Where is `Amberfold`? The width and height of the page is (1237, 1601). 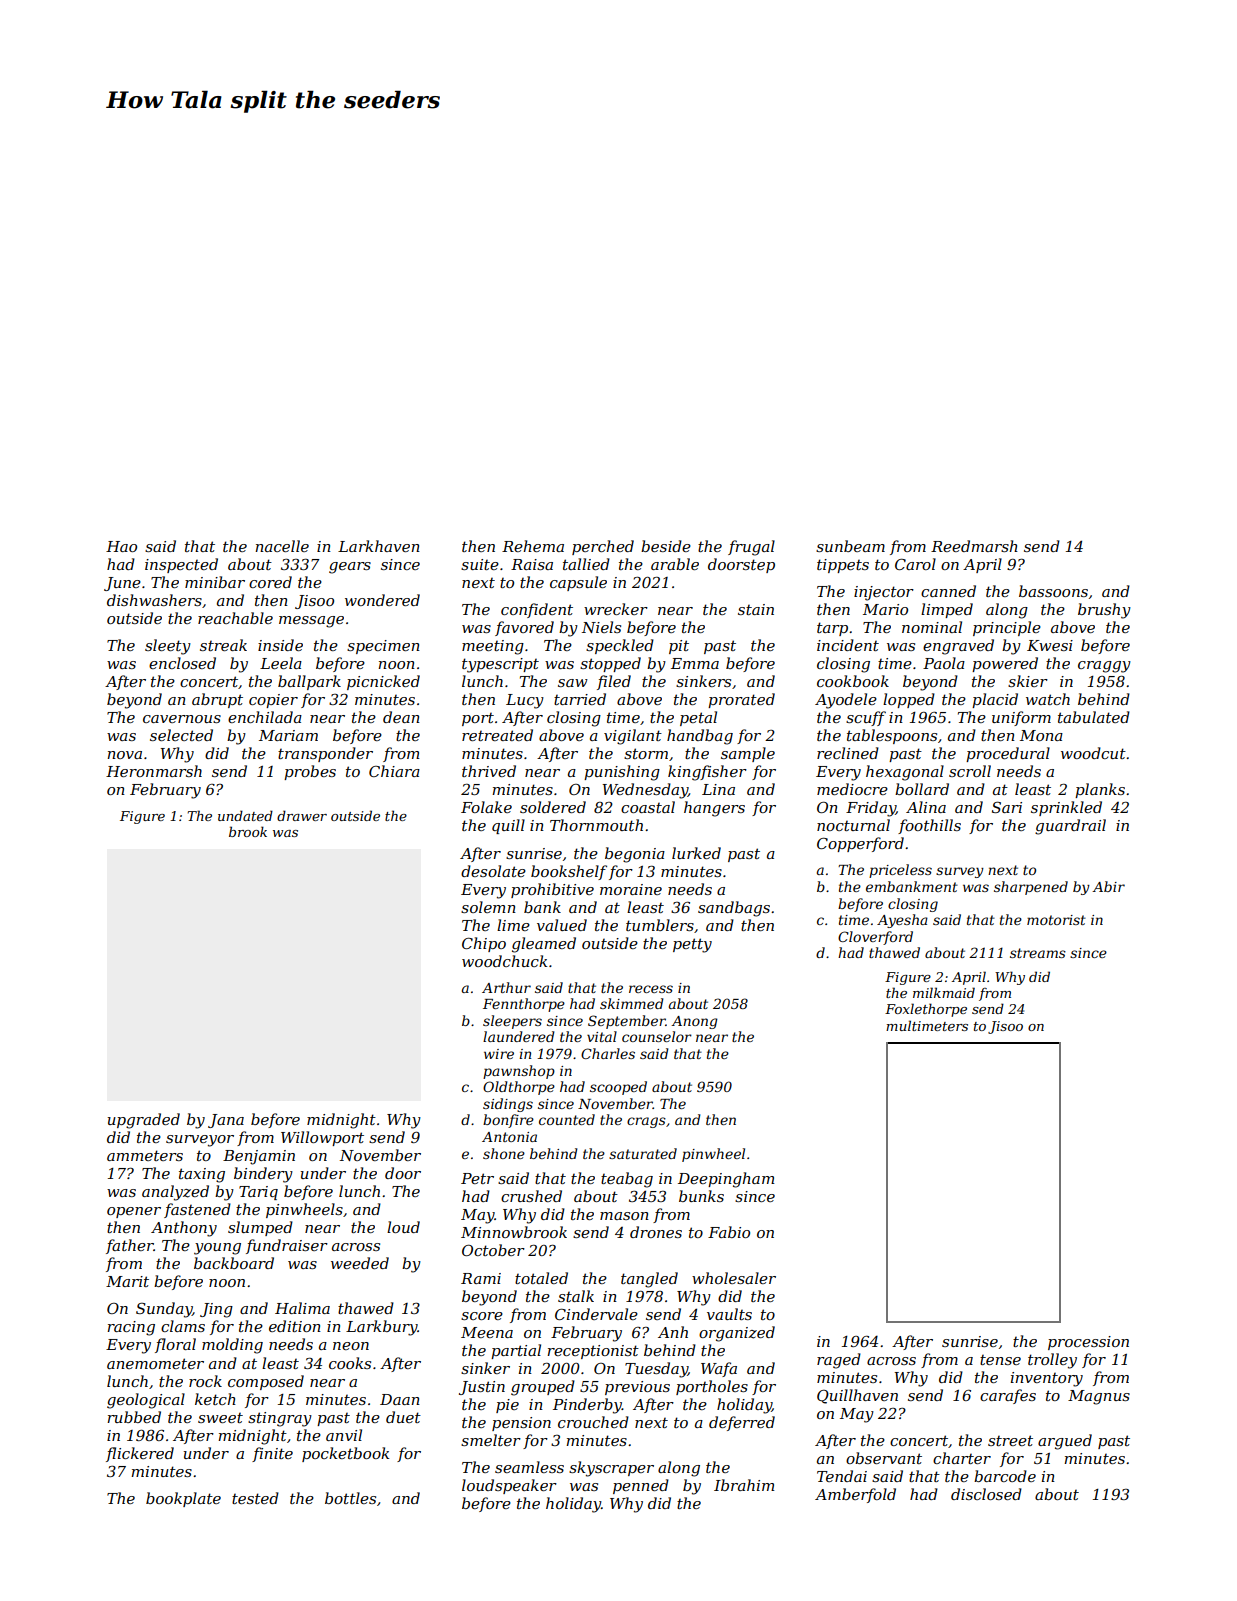
Amberfold is located at coordinates (855, 1495).
